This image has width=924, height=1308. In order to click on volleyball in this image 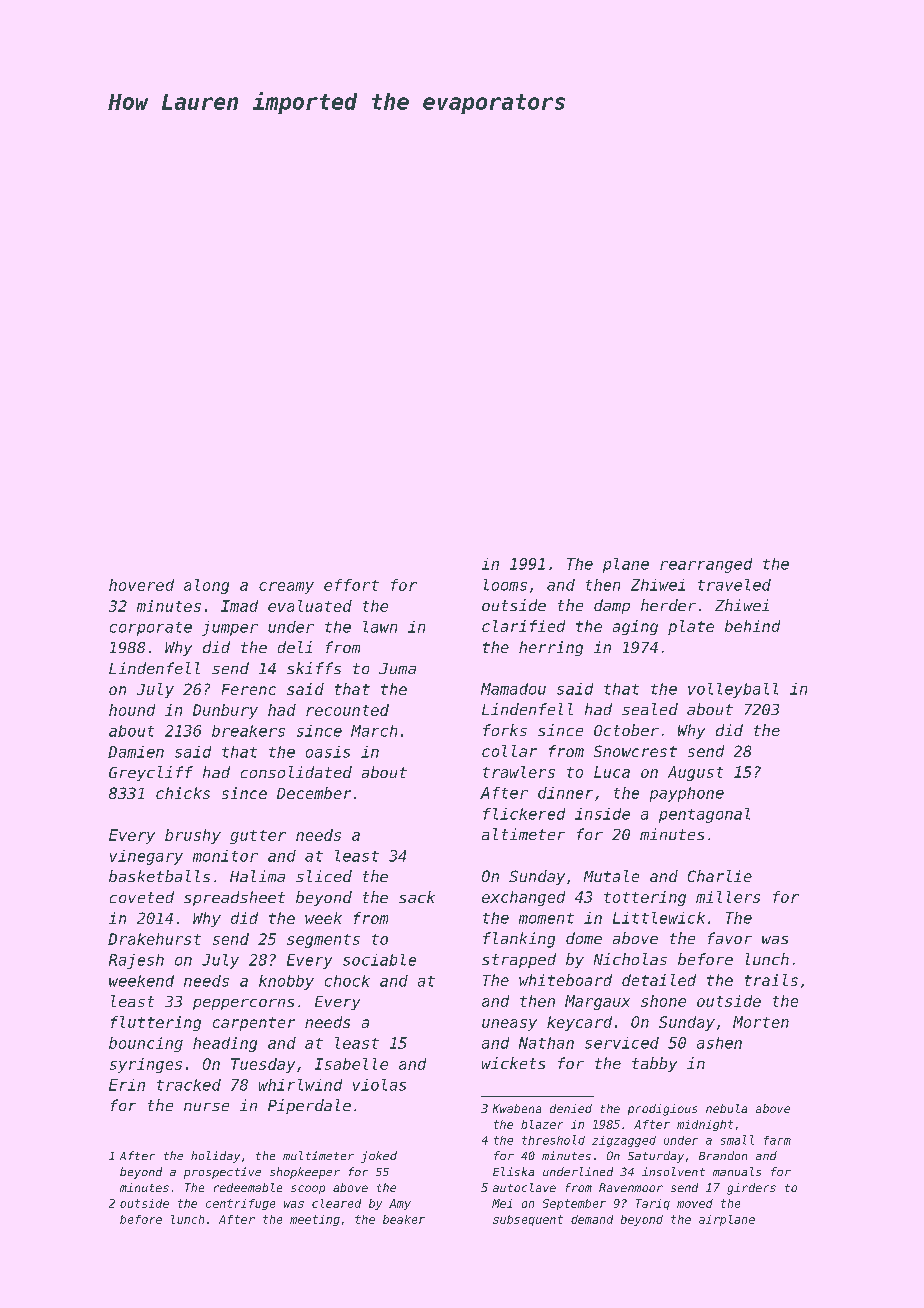, I will do `click(733, 690)`.
